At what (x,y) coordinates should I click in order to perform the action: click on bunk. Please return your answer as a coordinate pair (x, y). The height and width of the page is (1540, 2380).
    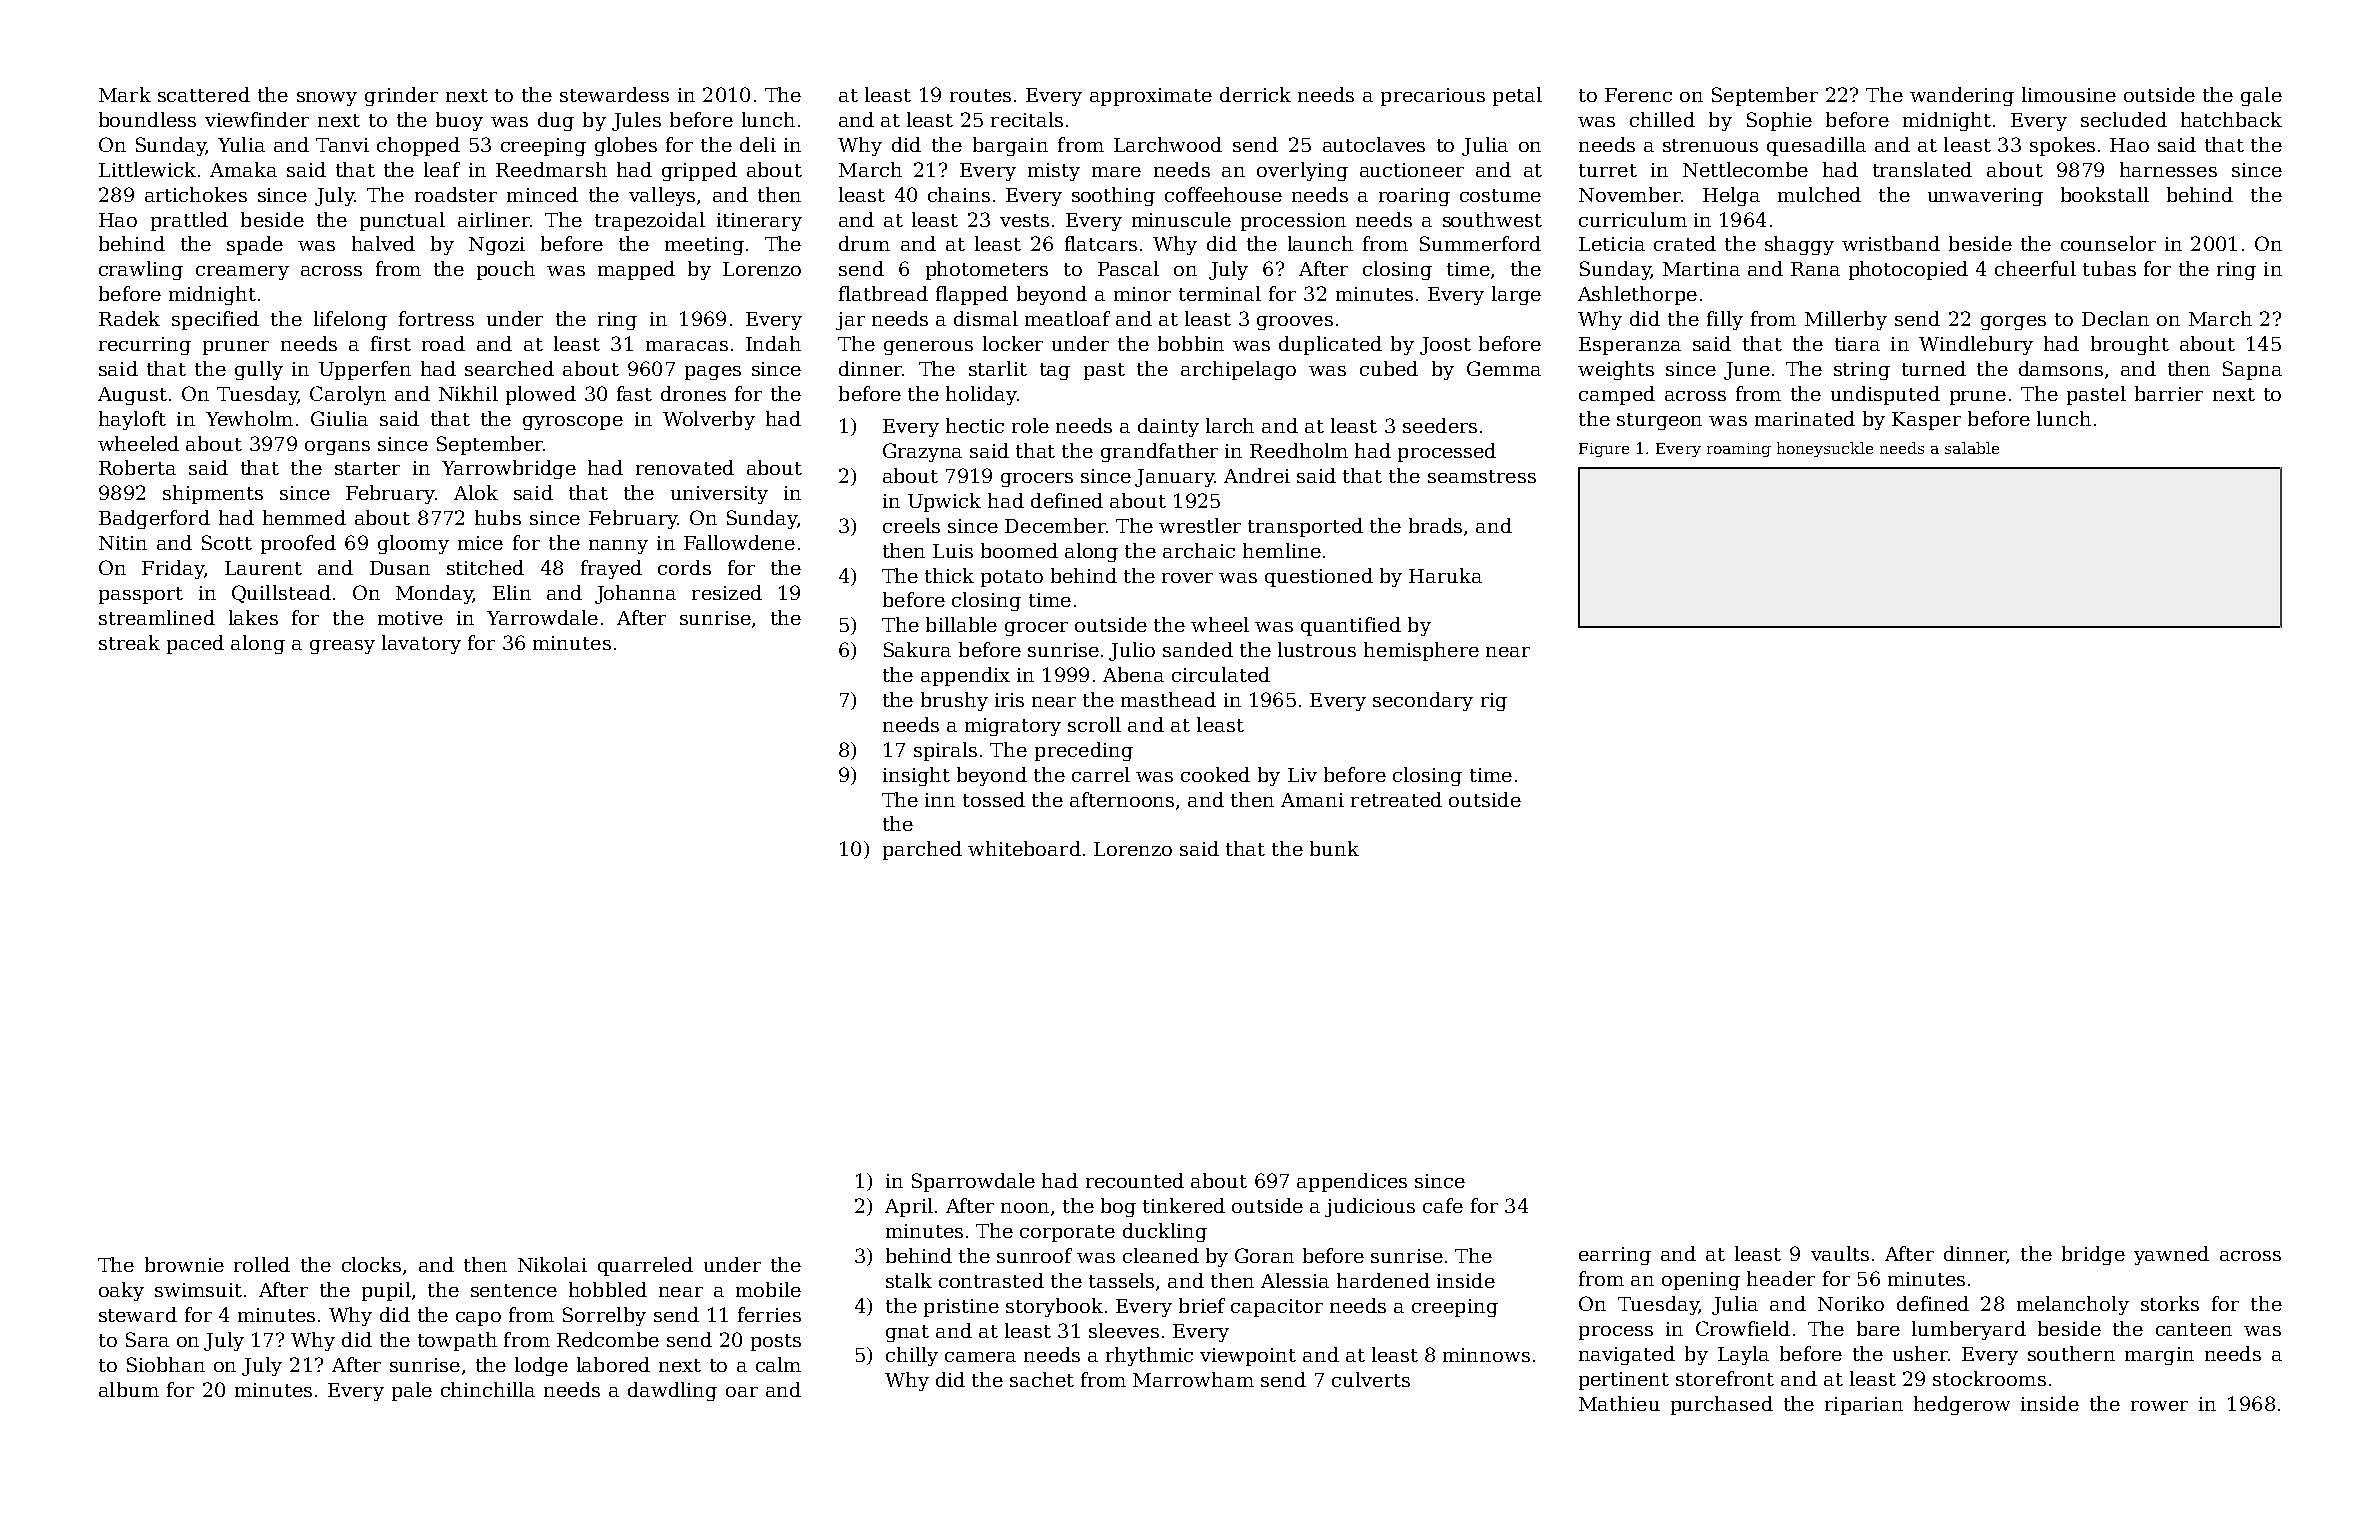
    Looking at the image, I should click on (1334, 848).
